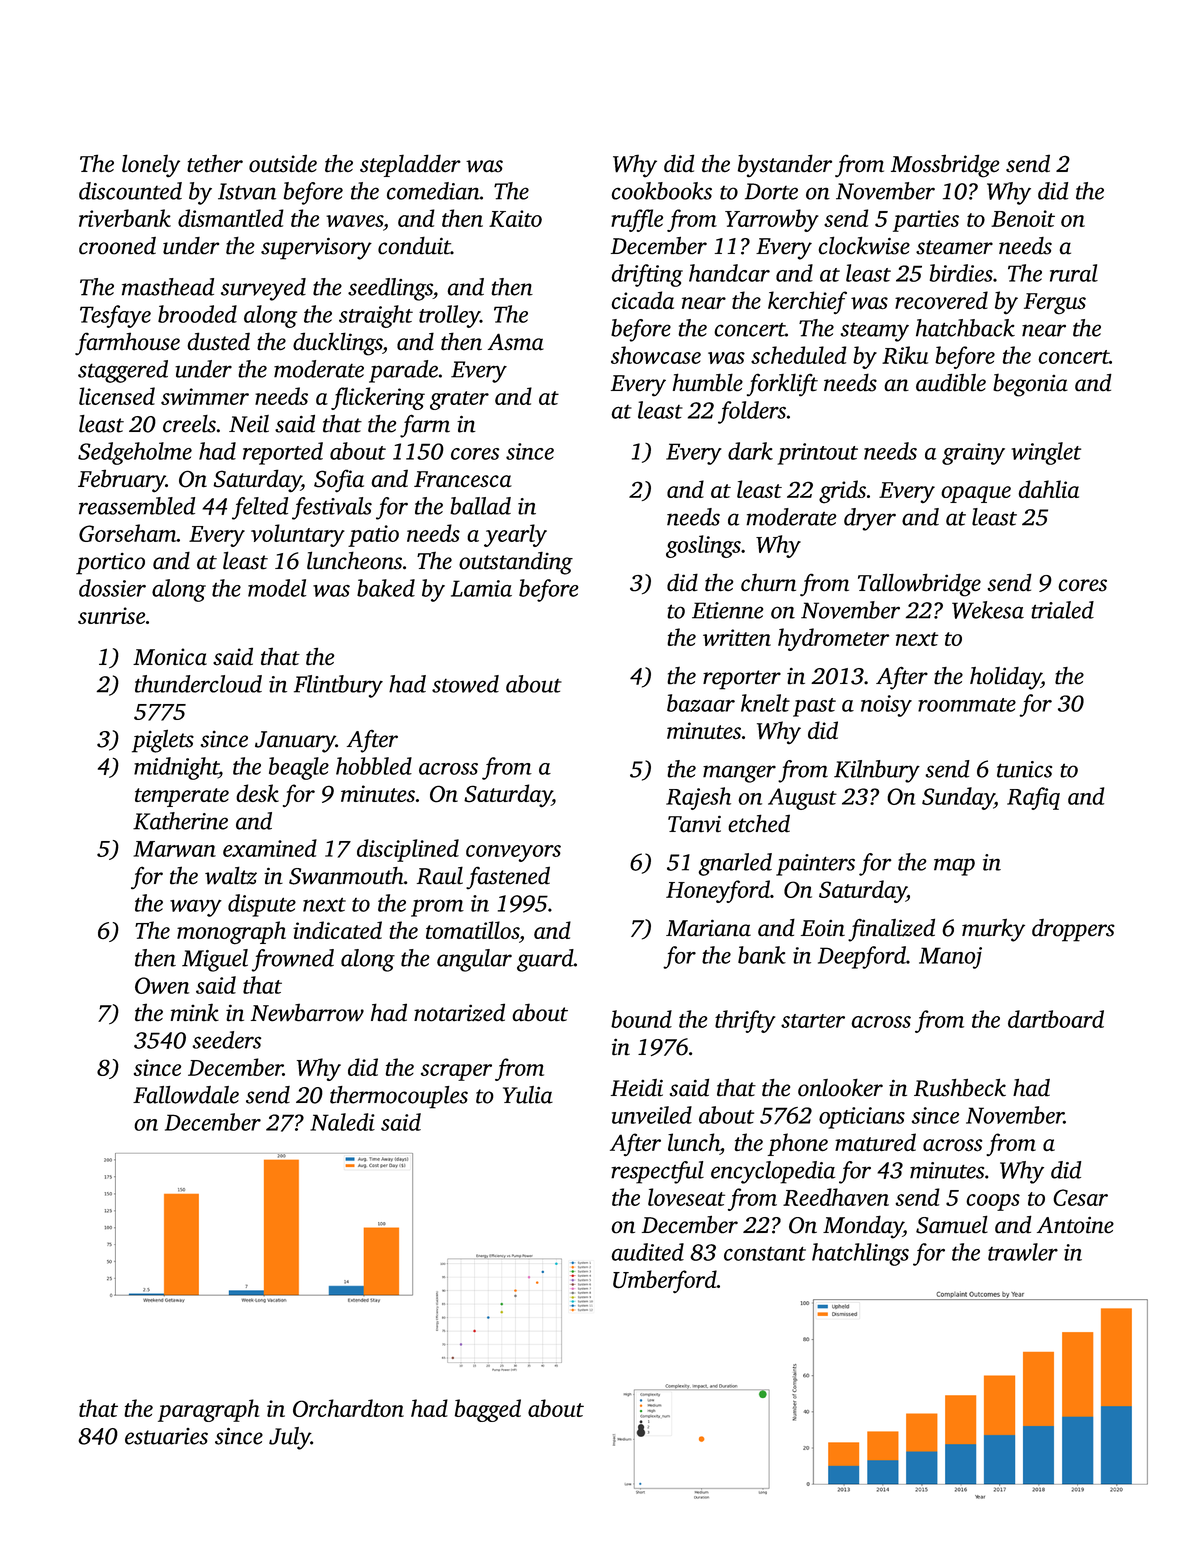  I want to click on Lamia, so click(481, 588).
